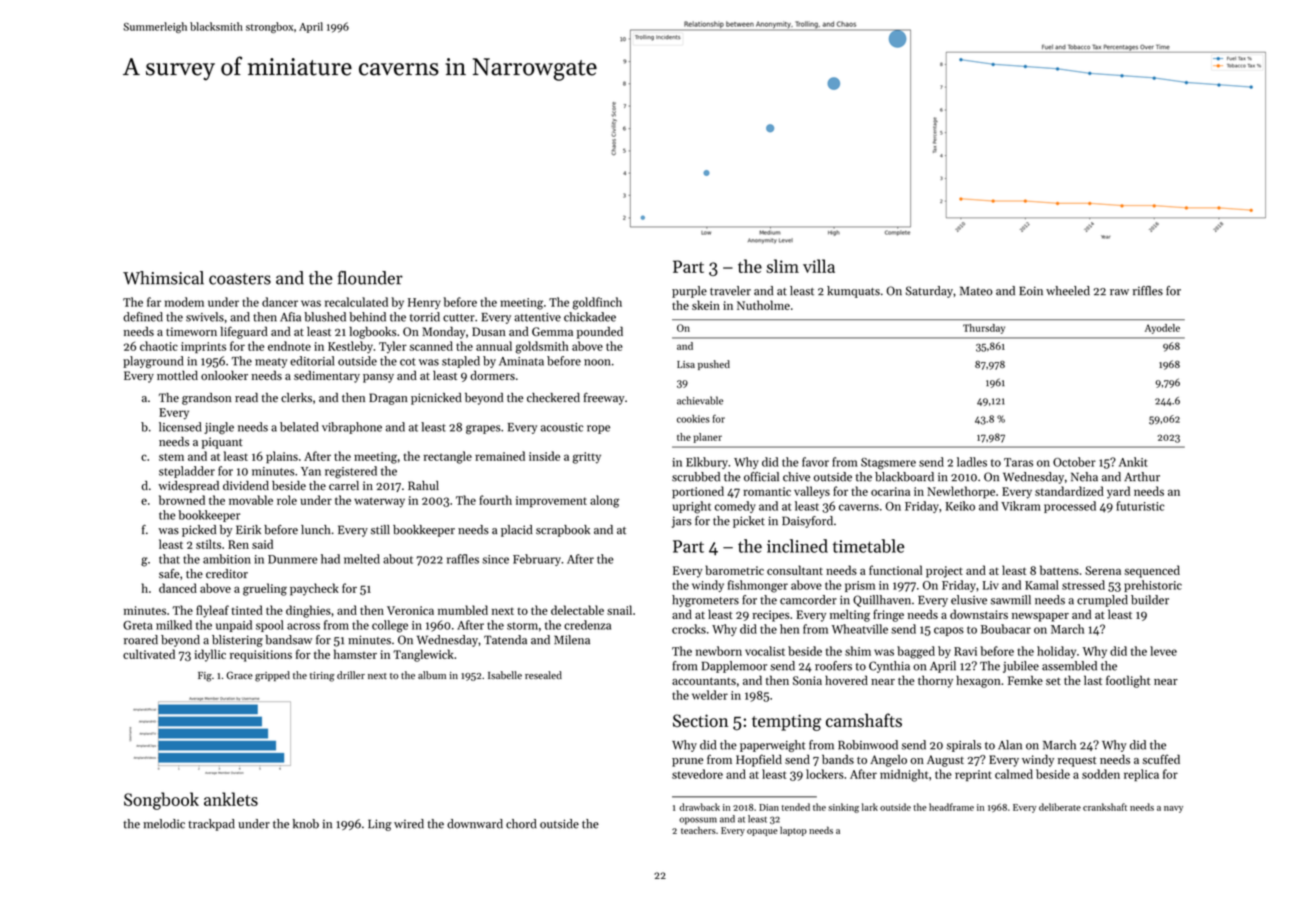  Describe the element at coordinates (1018, 462) in the image. I see `Taras` at that location.
